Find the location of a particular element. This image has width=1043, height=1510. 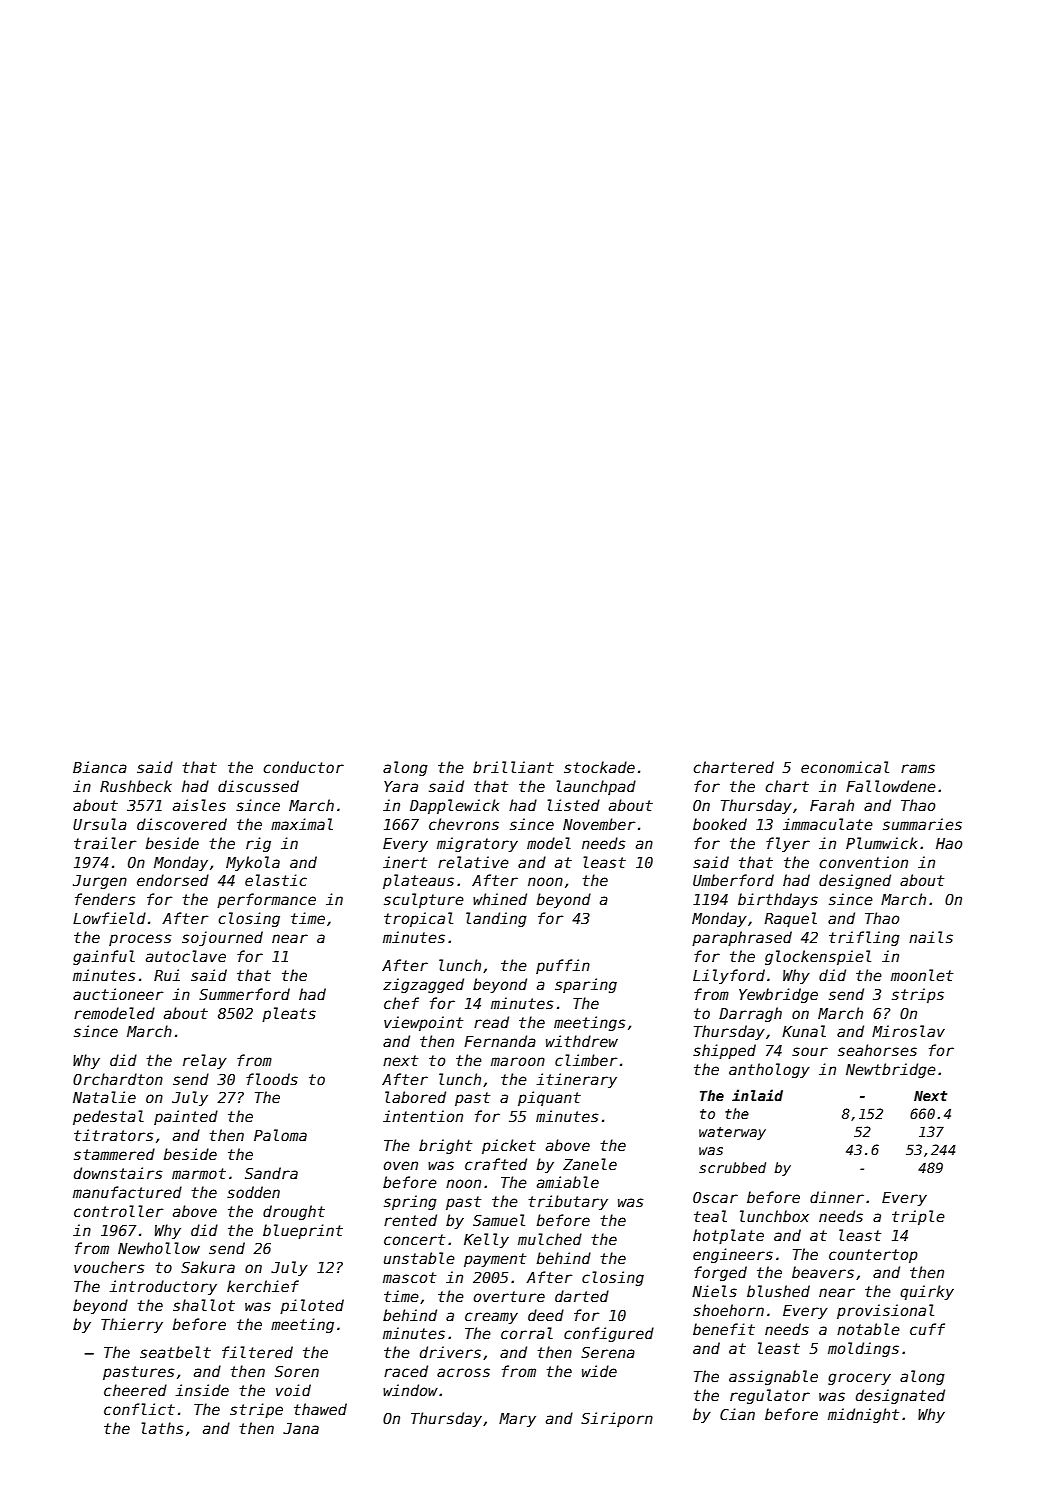

migratory is located at coordinates (477, 844).
